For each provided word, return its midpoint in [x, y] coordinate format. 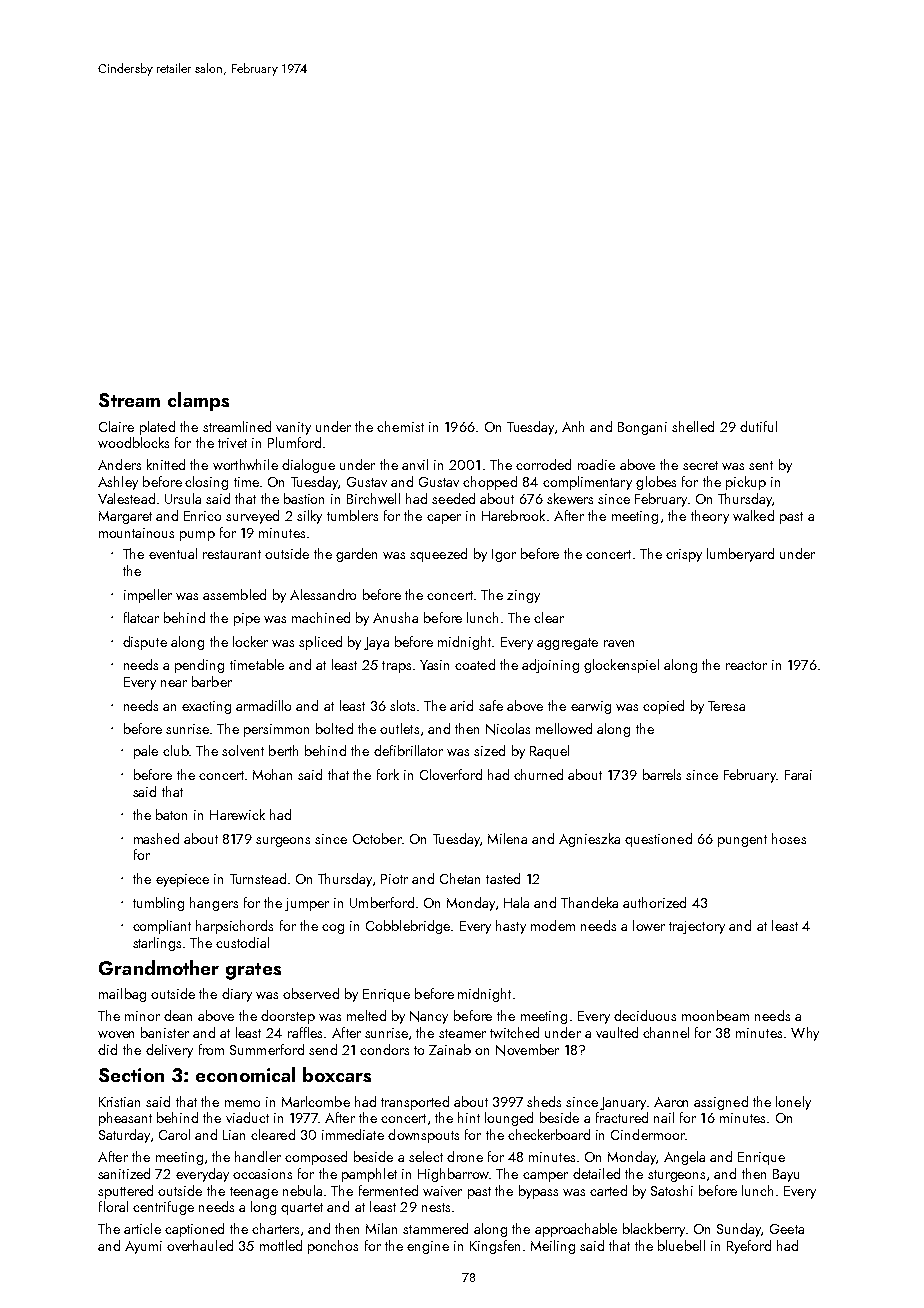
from [211, 1049]
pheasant [125, 1119]
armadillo [263, 705]
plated [157, 428]
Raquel [549, 752]
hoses [789, 838]
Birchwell [373, 498]
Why [805, 1034]
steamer [462, 1033]
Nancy [429, 1017]
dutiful [758, 426]
